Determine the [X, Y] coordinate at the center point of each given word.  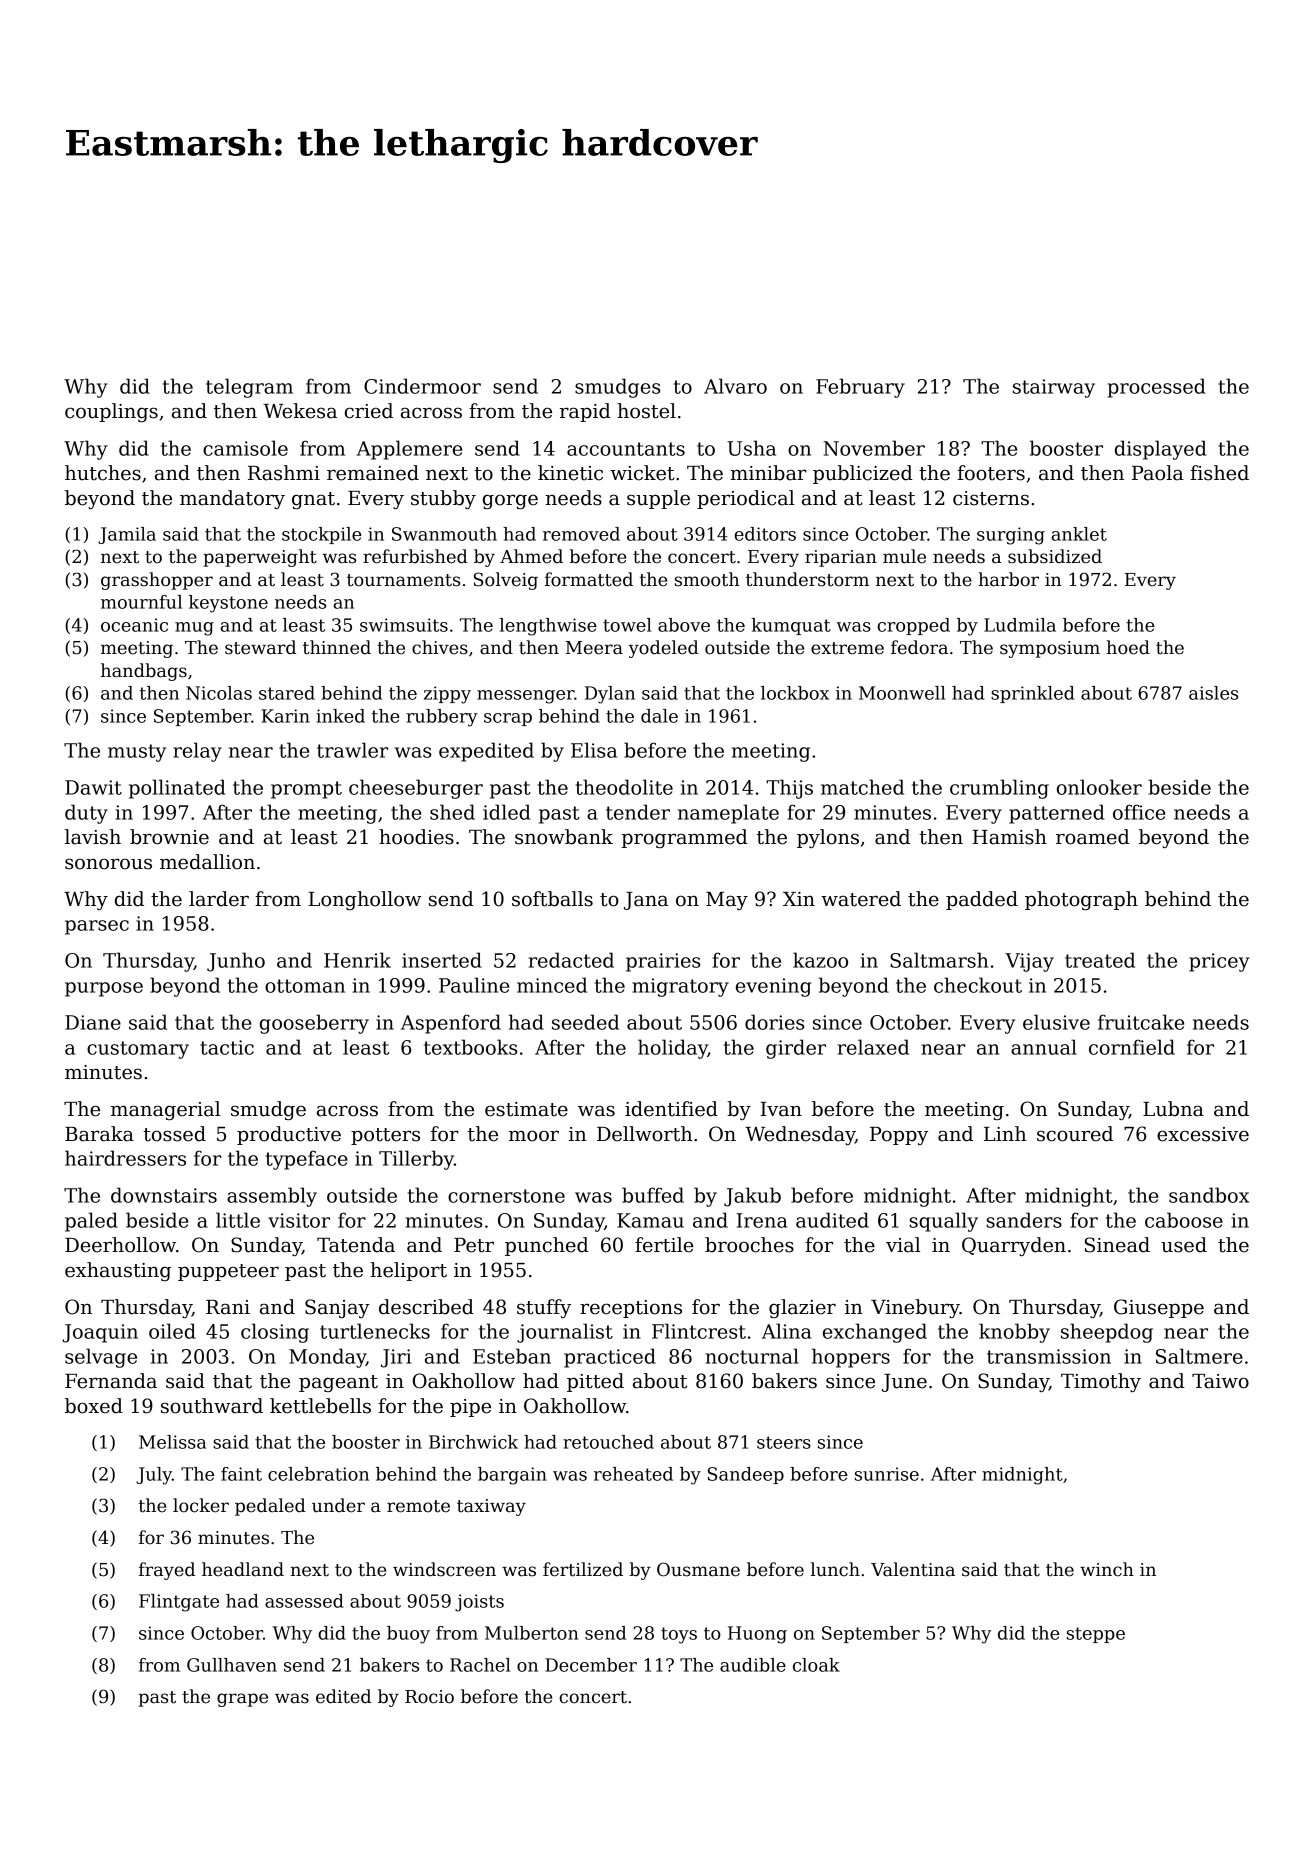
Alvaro [735, 386]
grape [242, 1700]
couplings [111, 412]
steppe [1096, 1635]
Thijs [789, 789]
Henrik [357, 960]
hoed [1128, 647]
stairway [1054, 388]
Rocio [429, 1697]
